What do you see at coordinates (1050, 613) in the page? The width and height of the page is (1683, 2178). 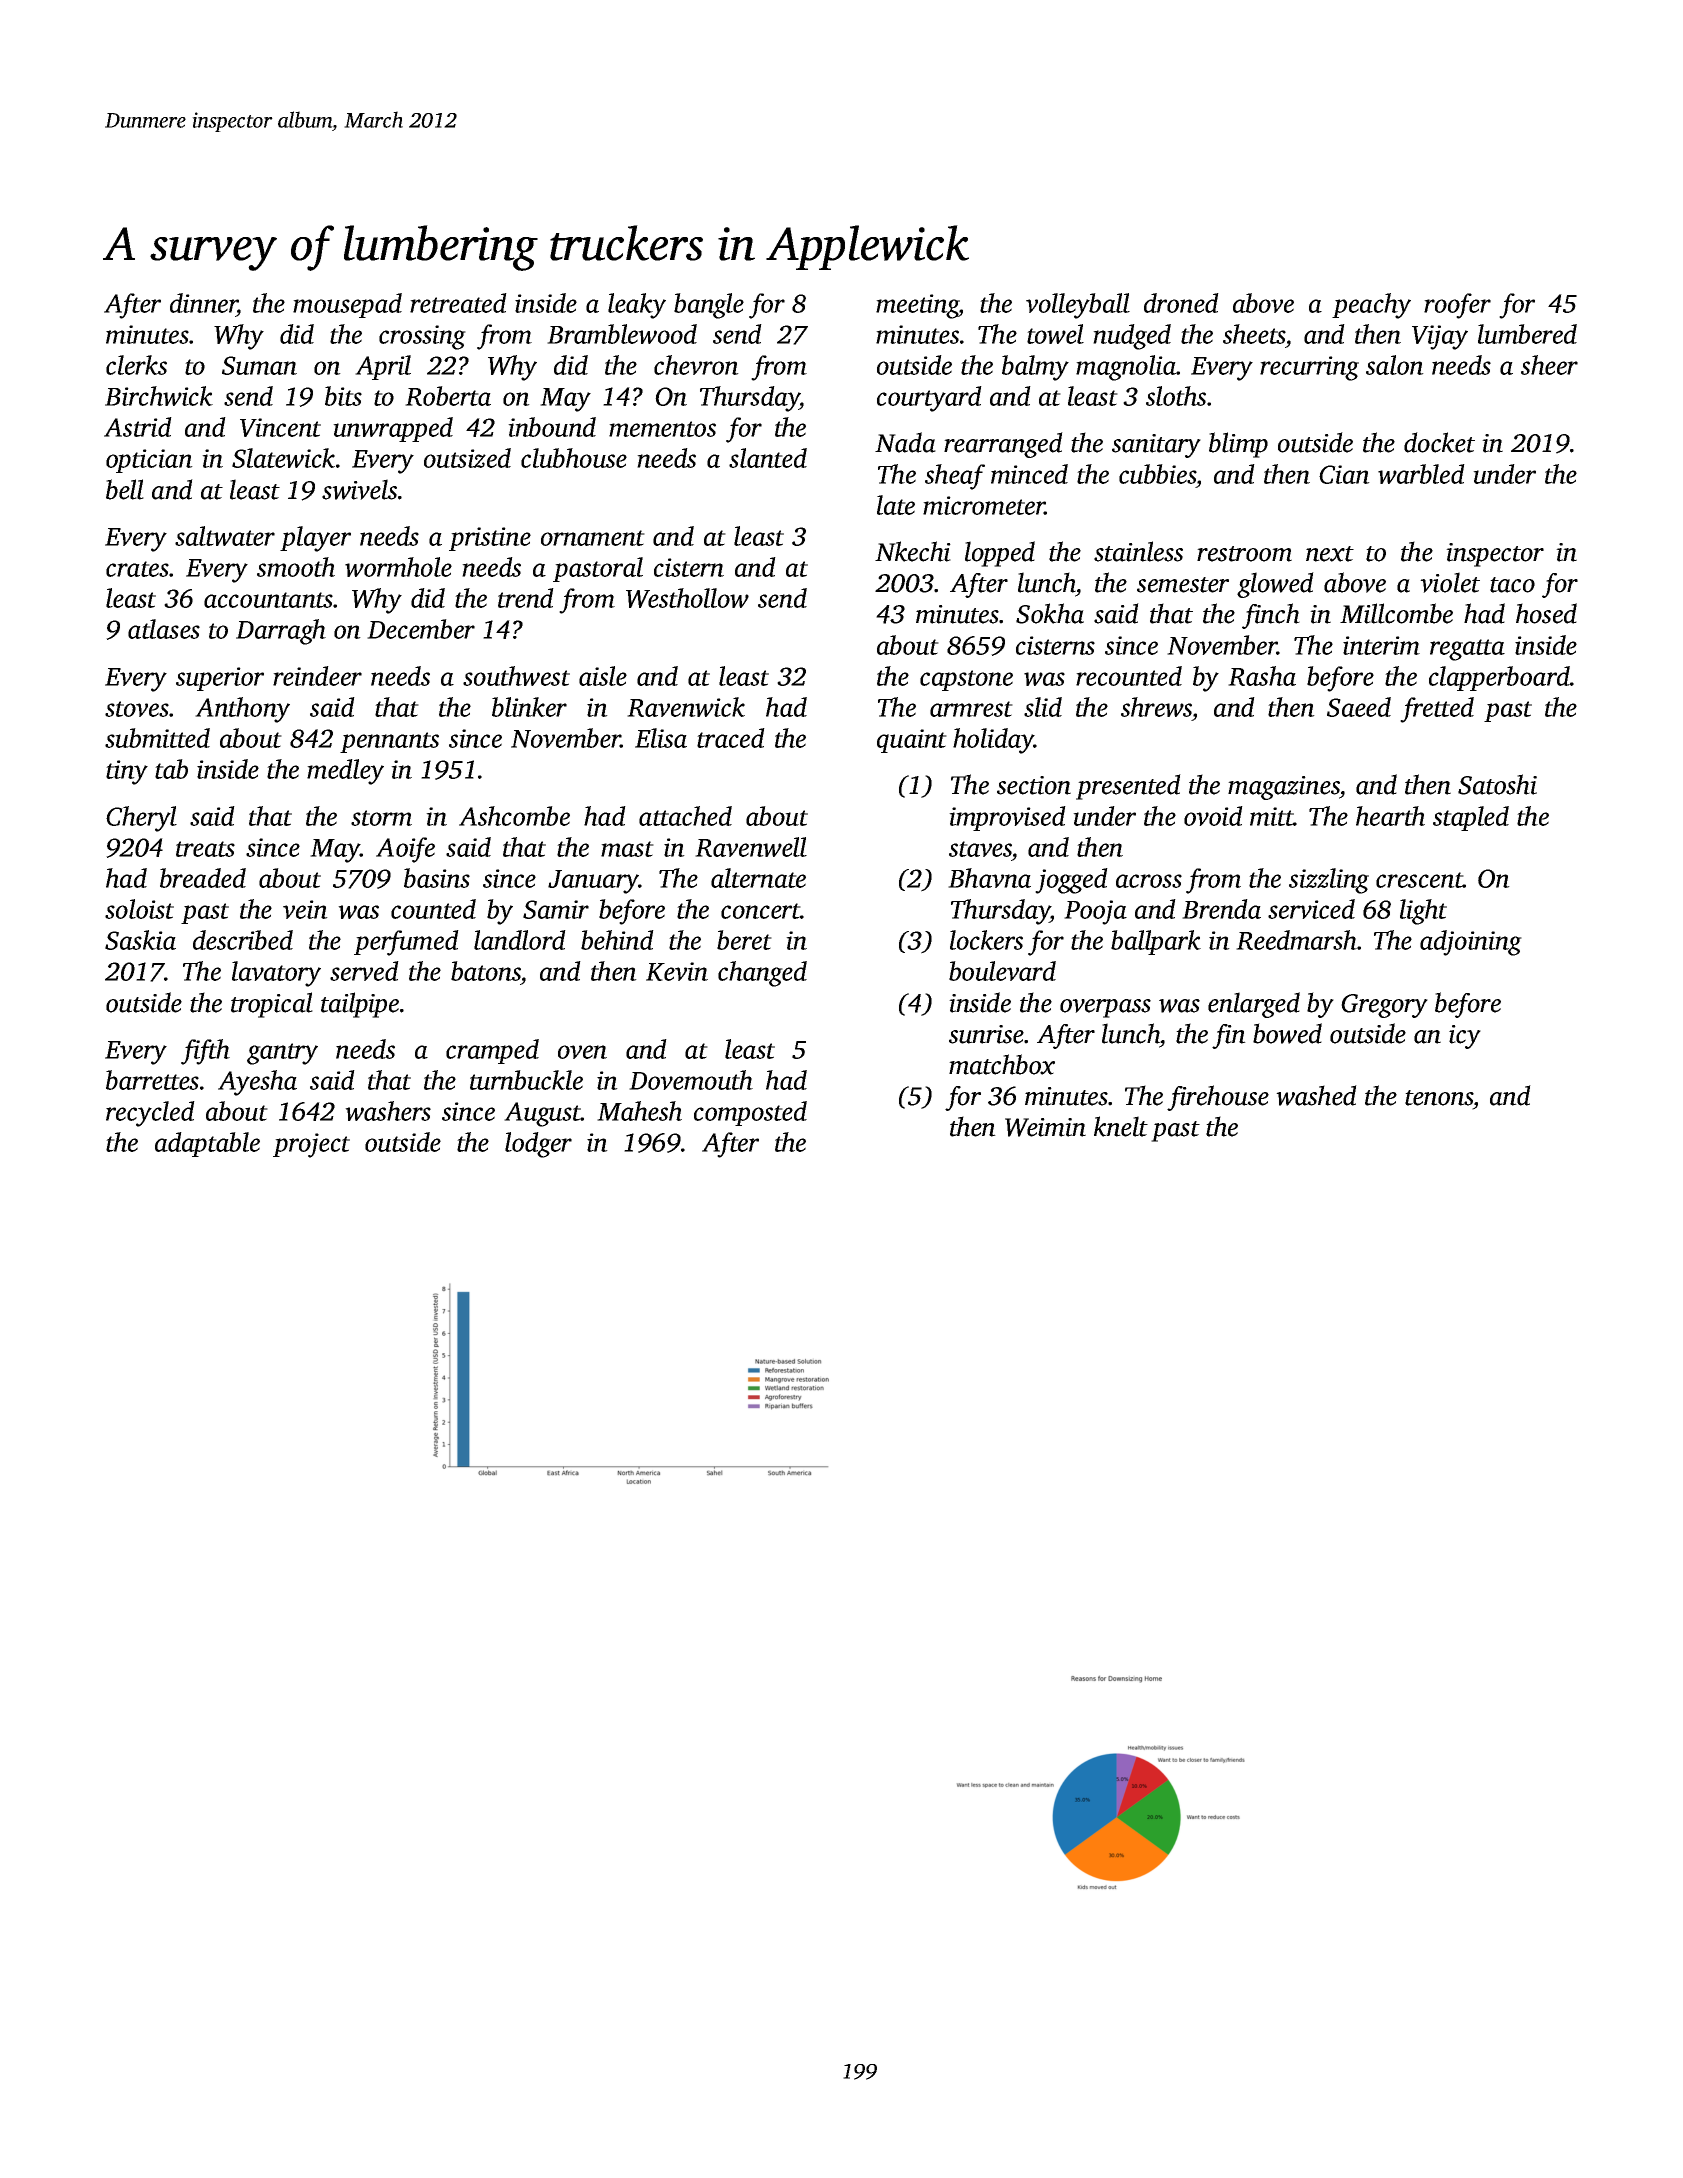 I see `Sokha` at bounding box center [1050, 613].
